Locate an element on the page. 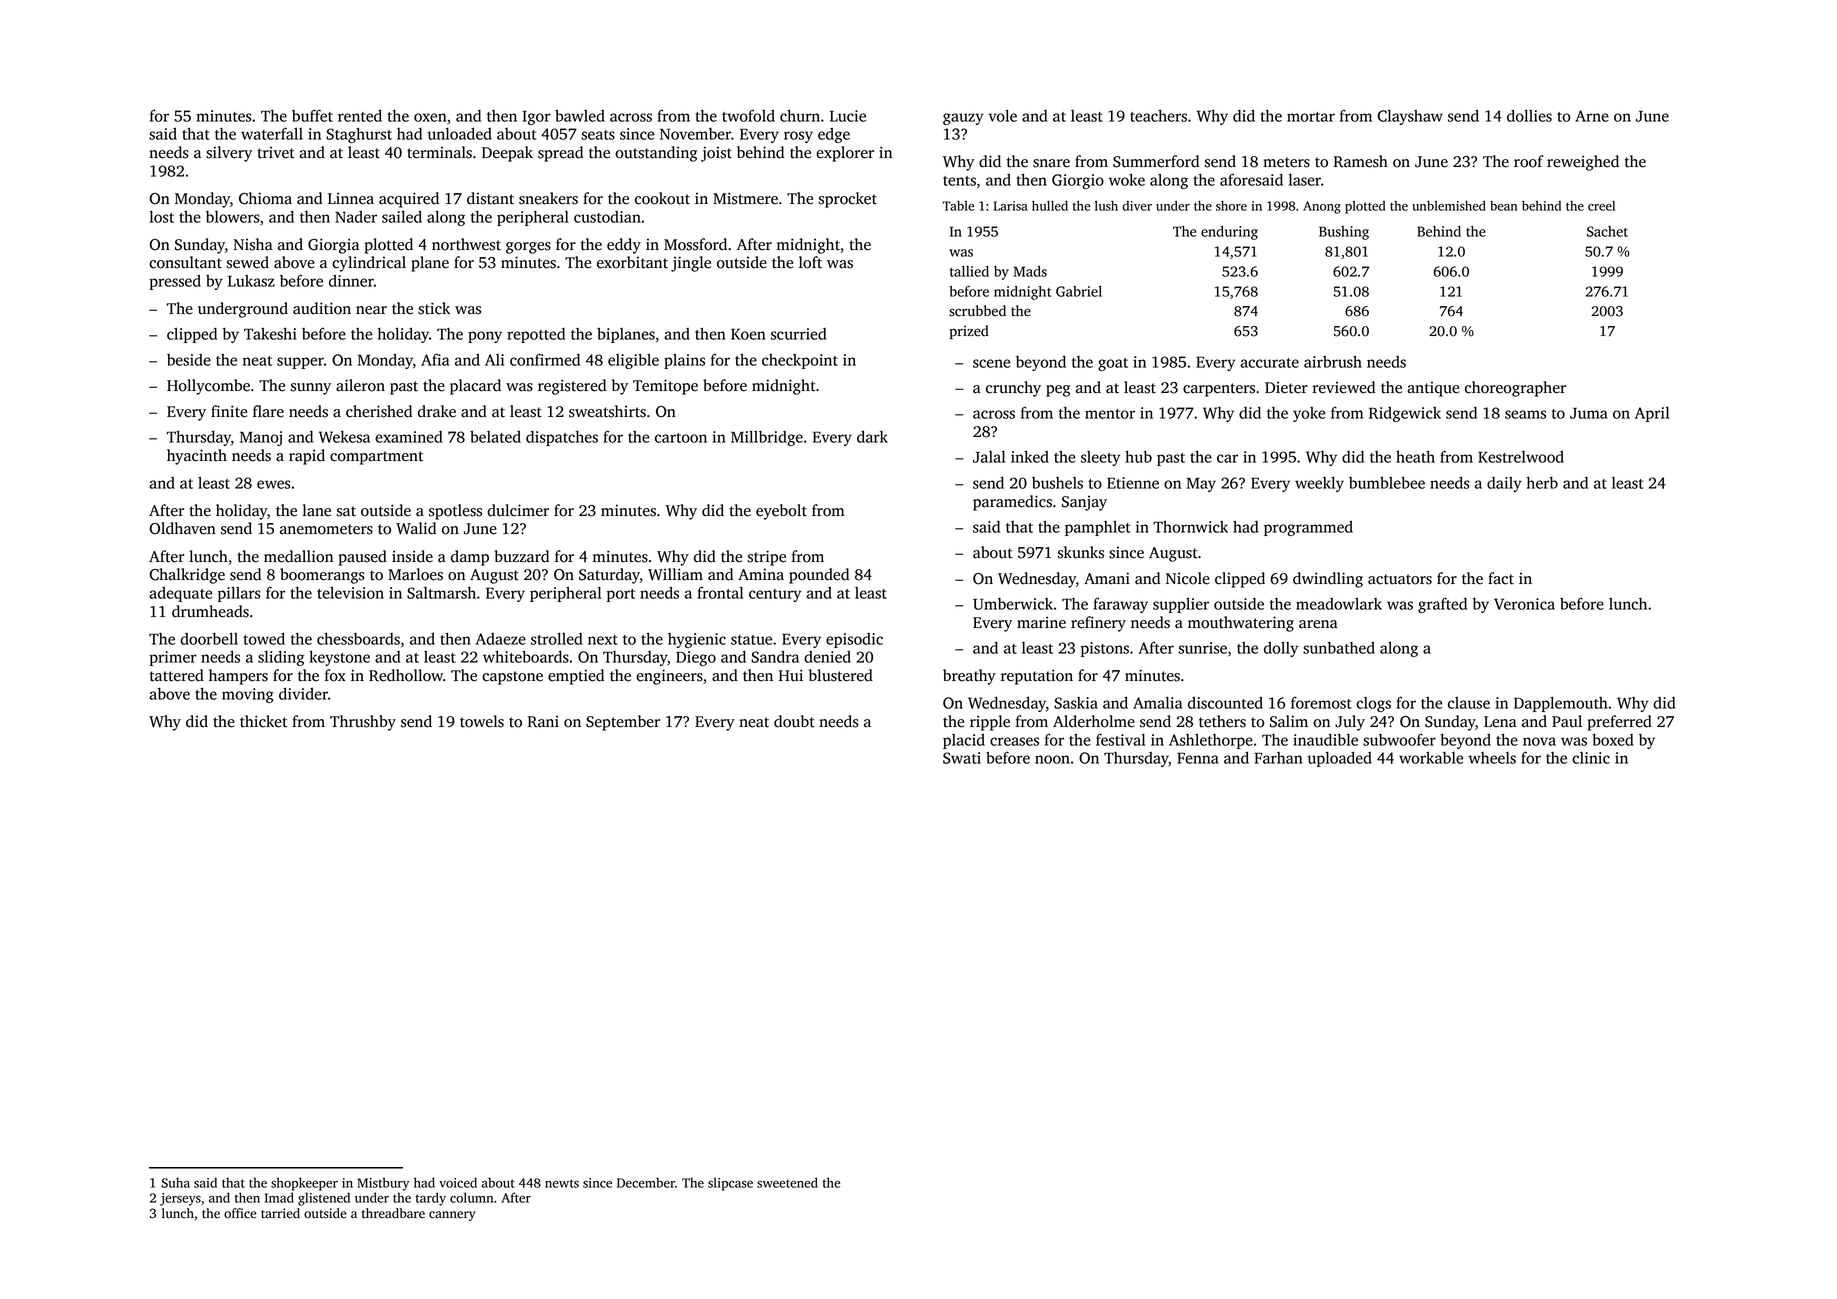  Farhan is located at coordinates (1278, 758).
